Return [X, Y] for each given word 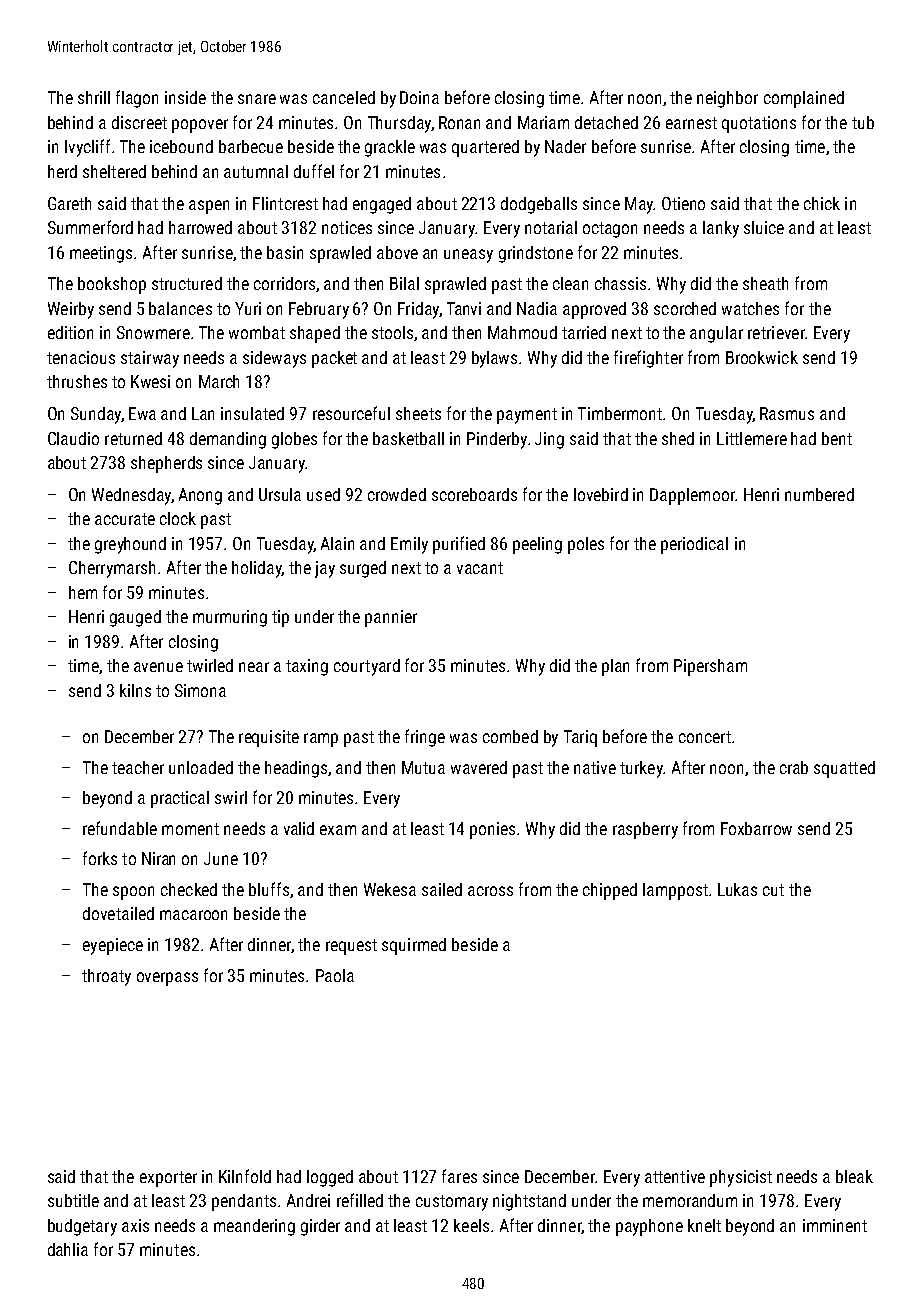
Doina [419, 97]
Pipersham [710, 667]
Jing [549, 440]
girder [320, 1227]
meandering [254, 1227]
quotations [759, 124]
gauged [135, 618]
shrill [94, 97]
